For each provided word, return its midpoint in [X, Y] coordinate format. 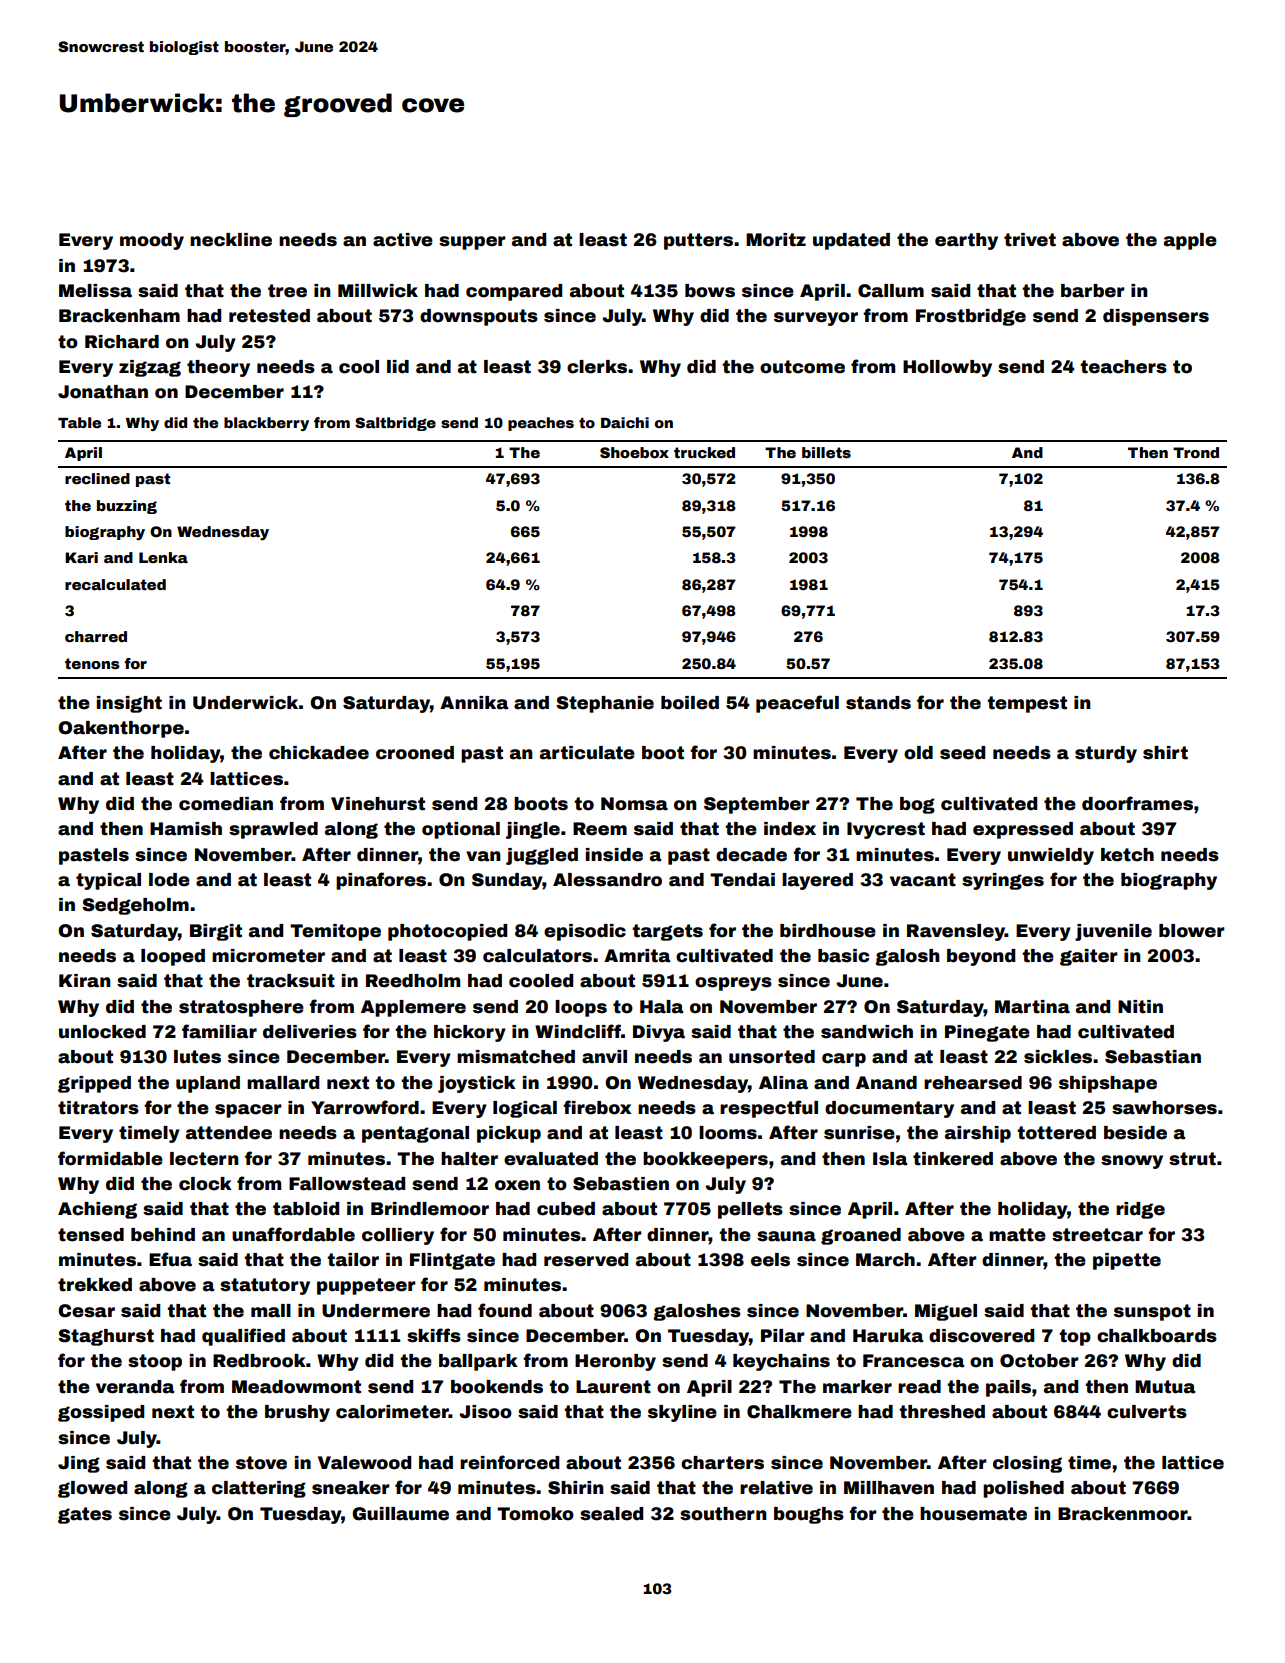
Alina [783, 1083]
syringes [1003, 881]
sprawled [273, 830]
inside [614, 855]
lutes [197, 1057]
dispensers [1156, 317]
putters [698, 241]
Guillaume [400, 1514]
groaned [861, 1236]
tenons [92, 663]
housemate [973, 1514]
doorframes [1137, 803]
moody [152, 241]
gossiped [101, 1413]
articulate [587, 753]
